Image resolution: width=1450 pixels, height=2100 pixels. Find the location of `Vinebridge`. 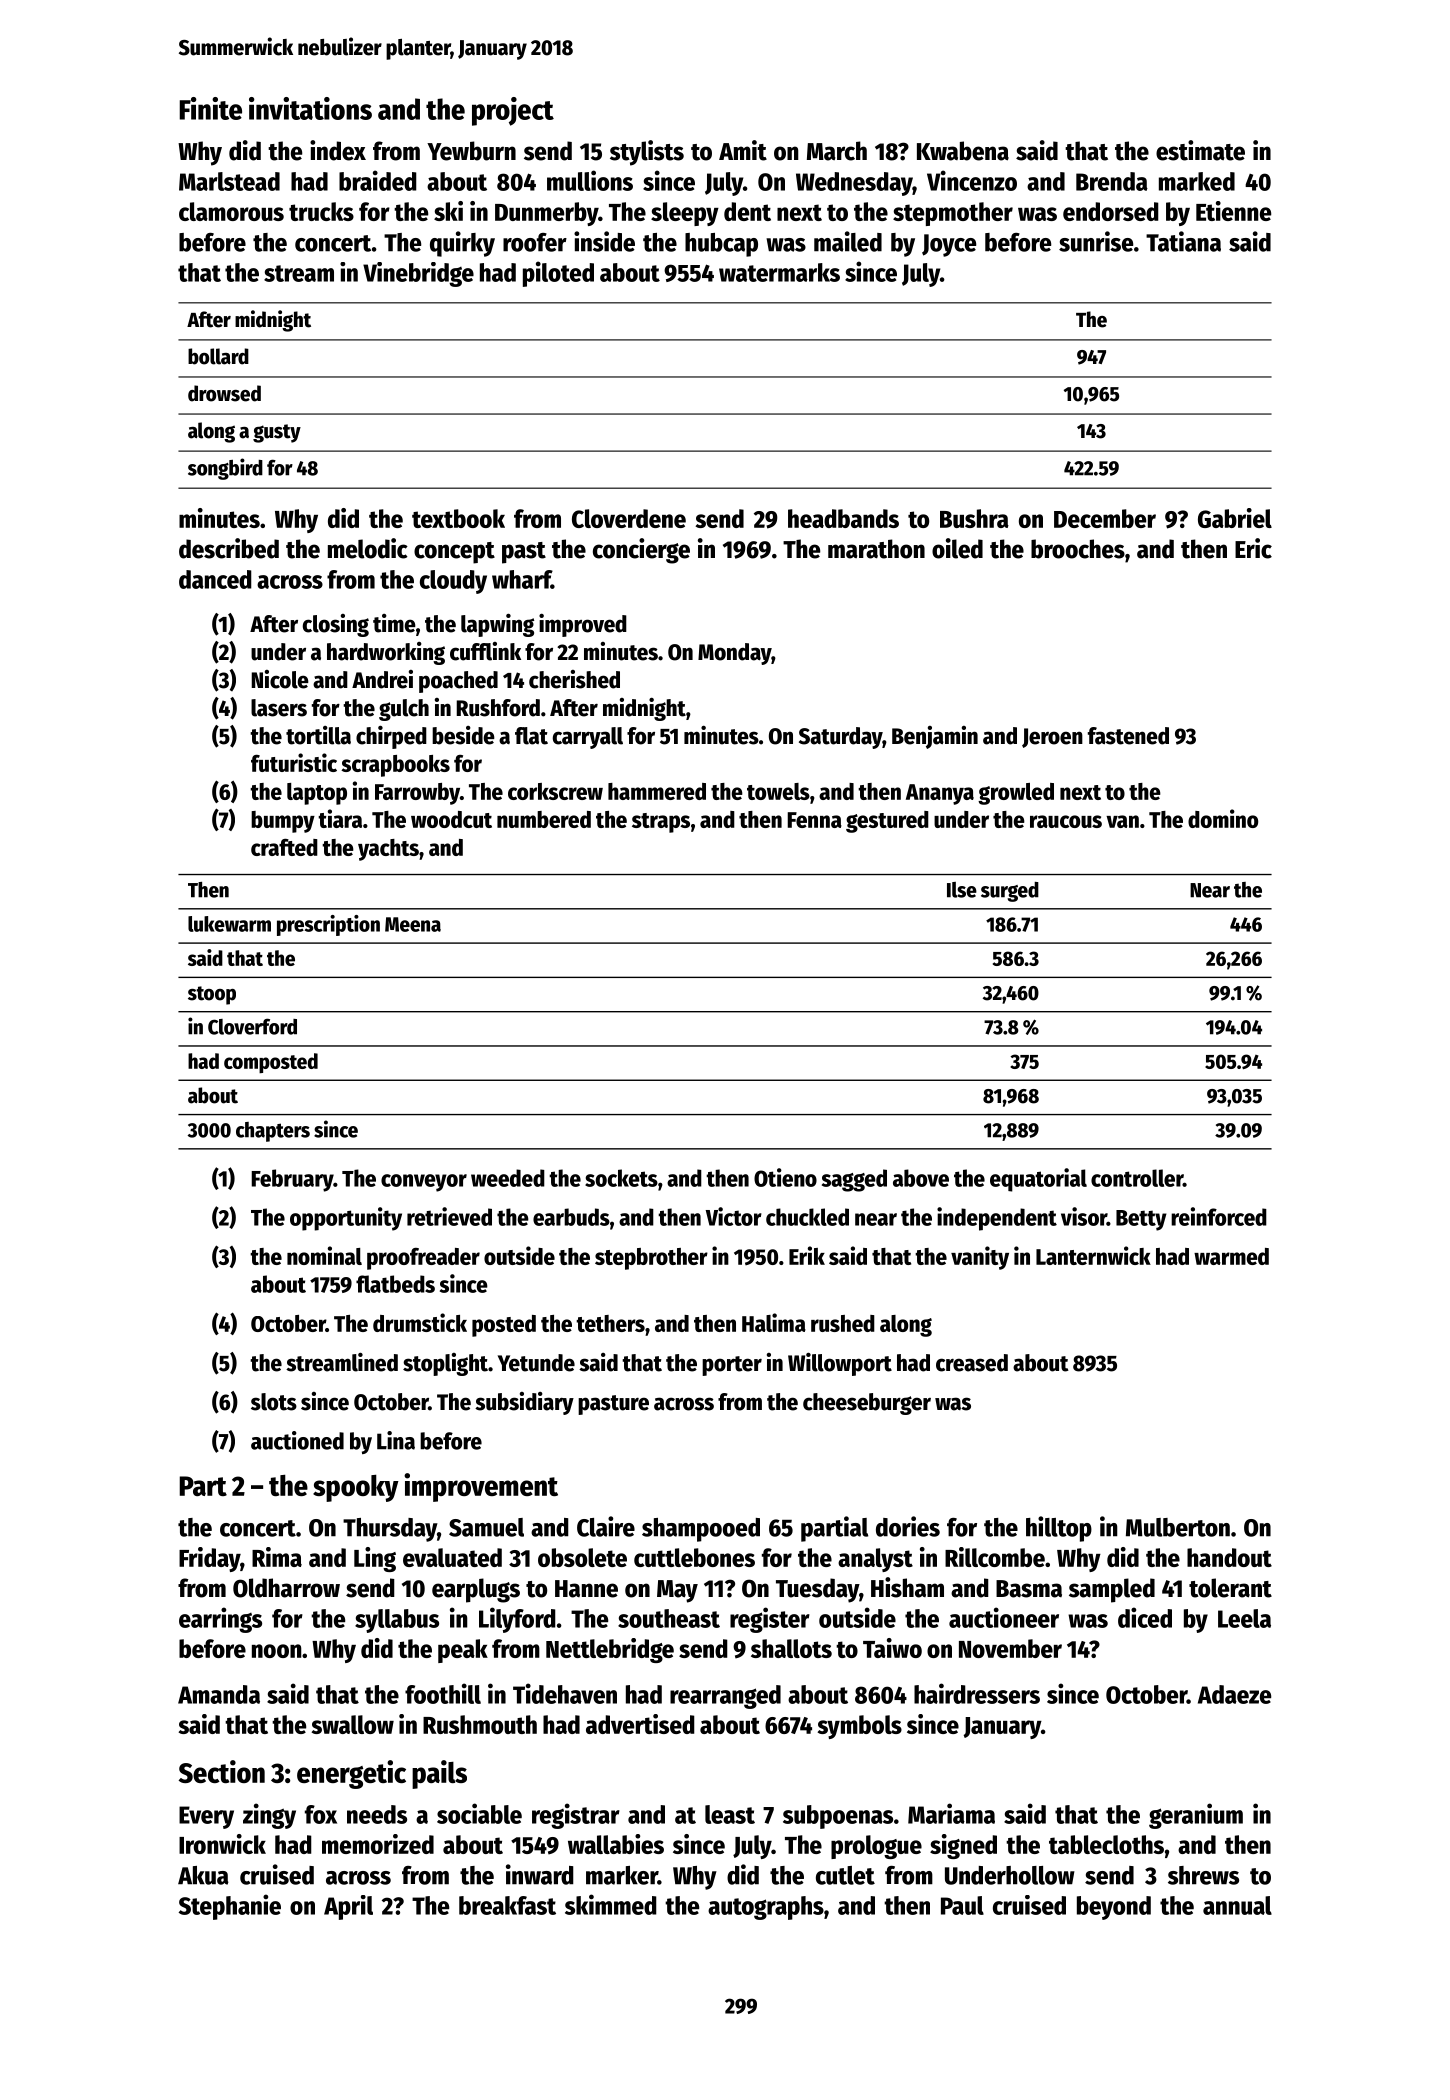

Vinebridge is located at coordinates (418, 274).
